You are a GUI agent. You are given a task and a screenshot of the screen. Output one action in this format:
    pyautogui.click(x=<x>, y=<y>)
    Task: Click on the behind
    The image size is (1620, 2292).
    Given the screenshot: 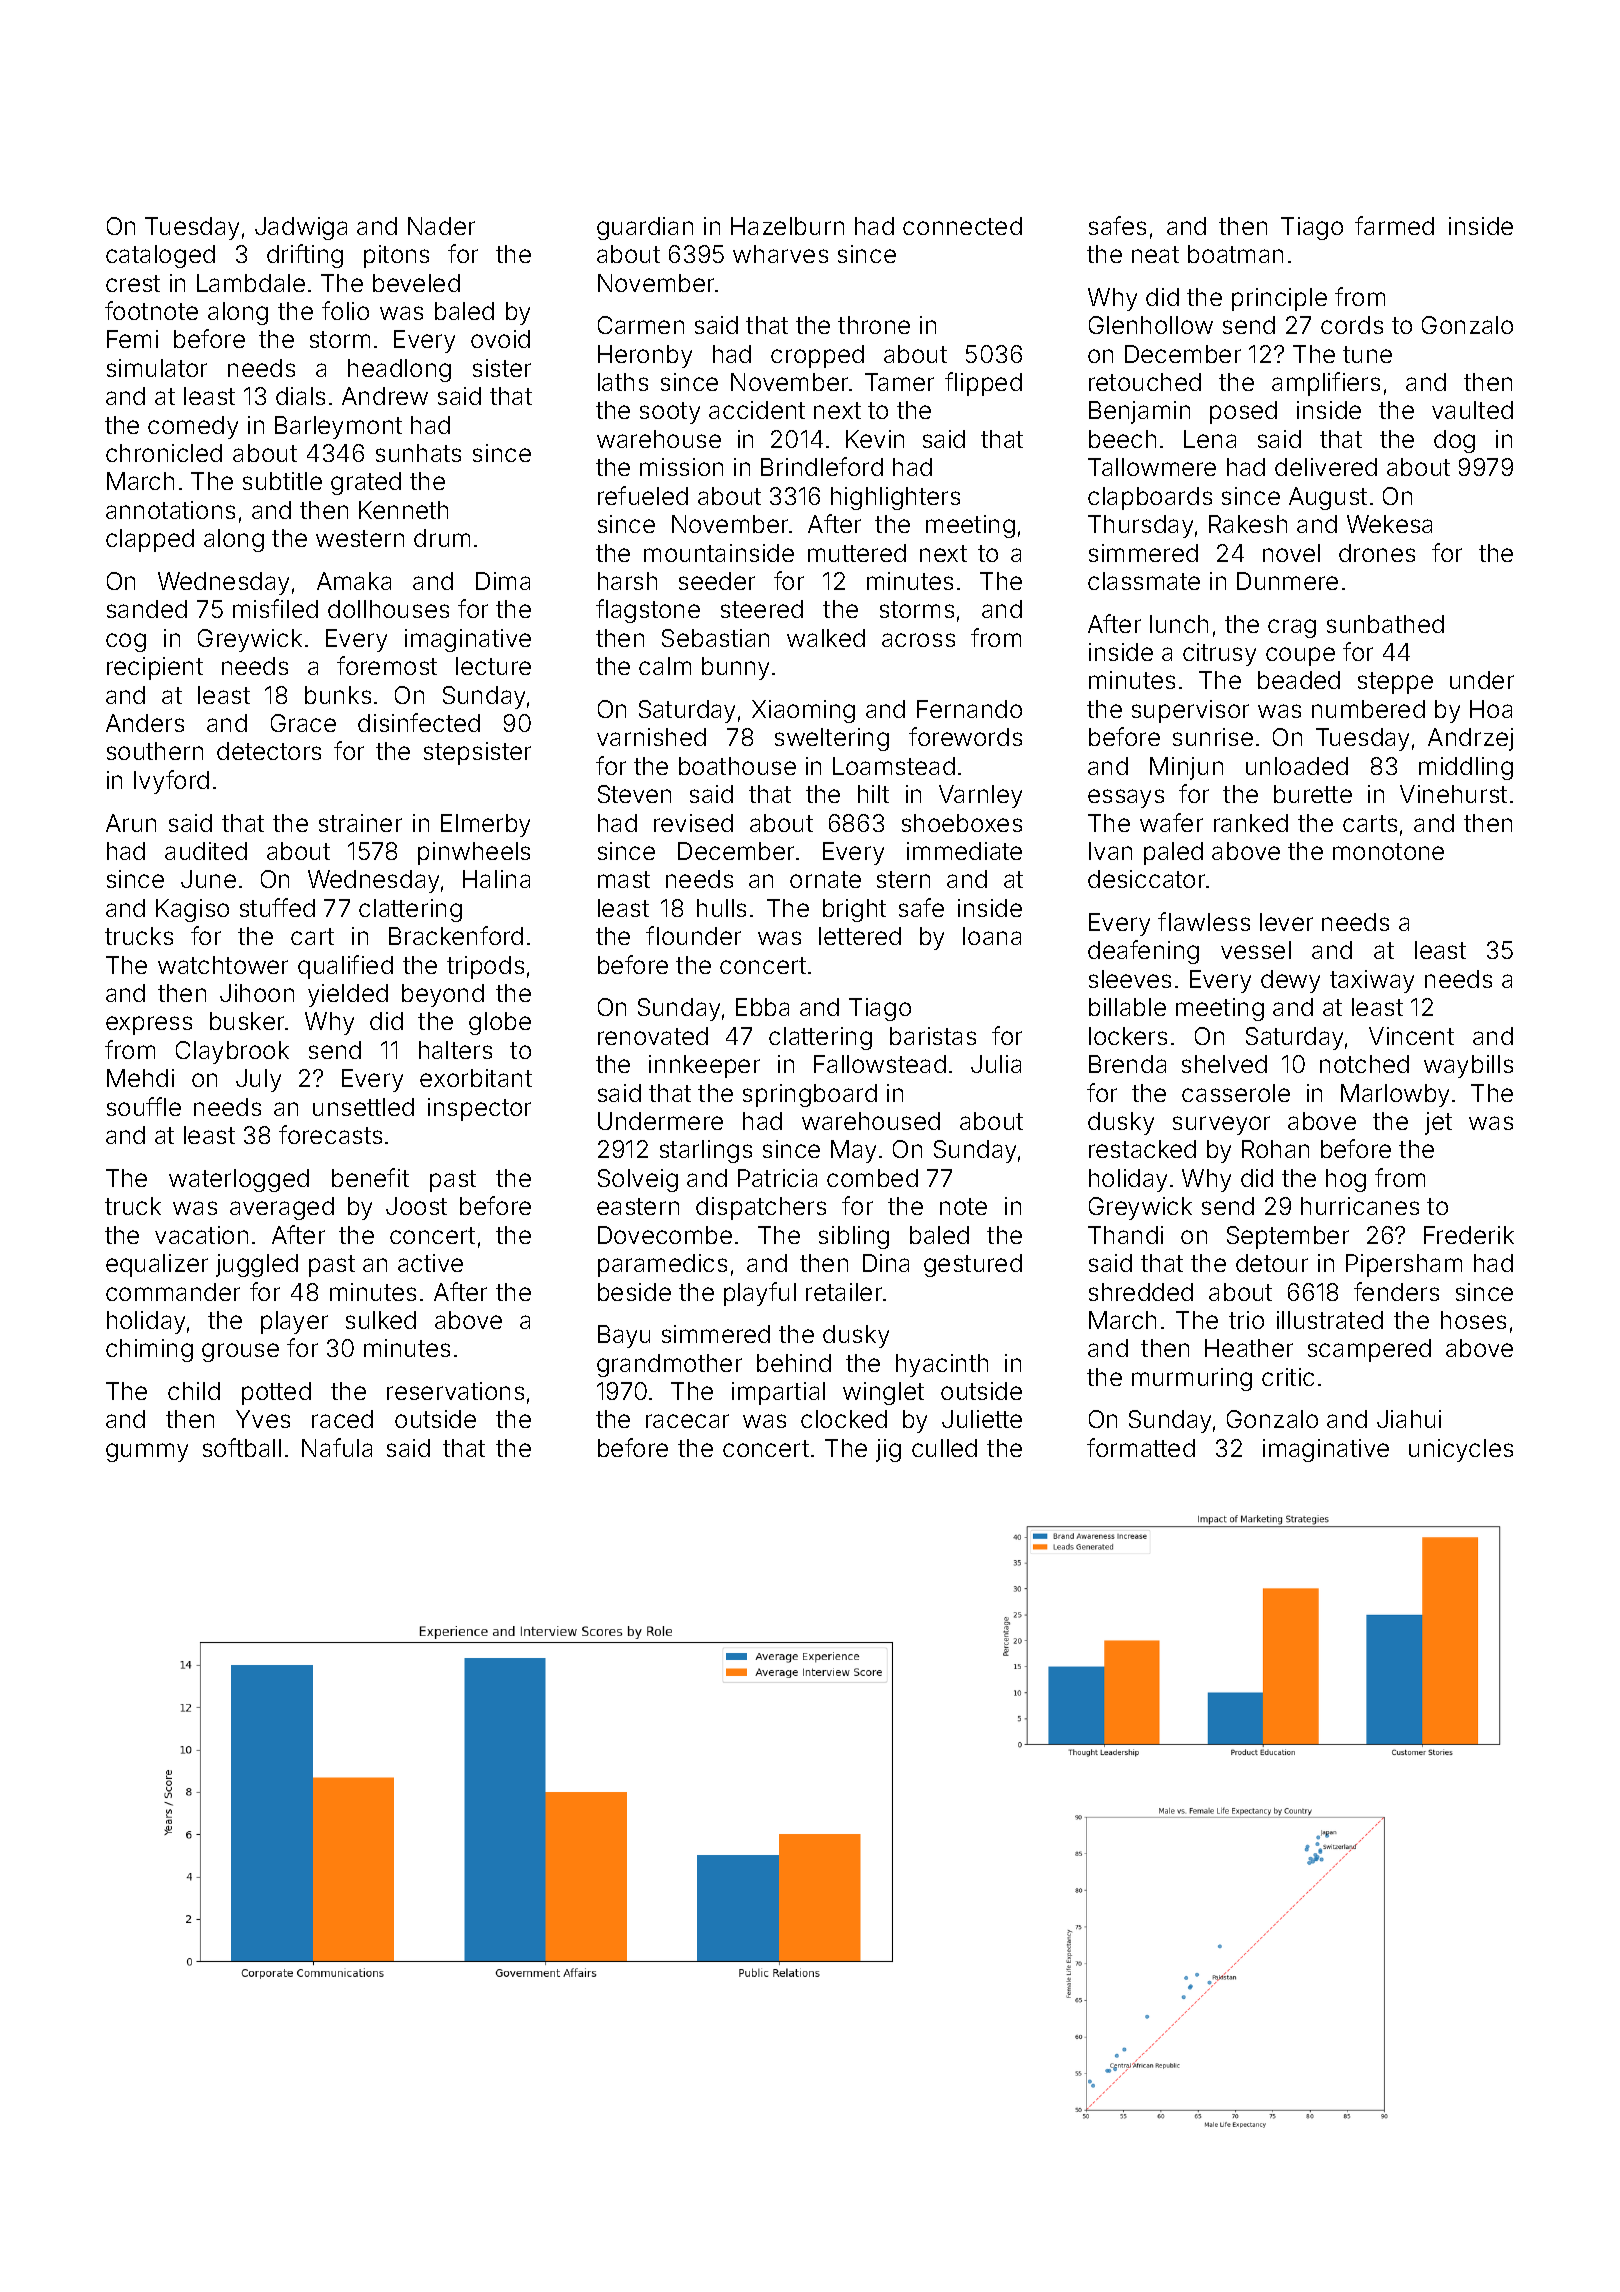 What is the action you would take?
    pyautogui.click(x=794, y=1363)
